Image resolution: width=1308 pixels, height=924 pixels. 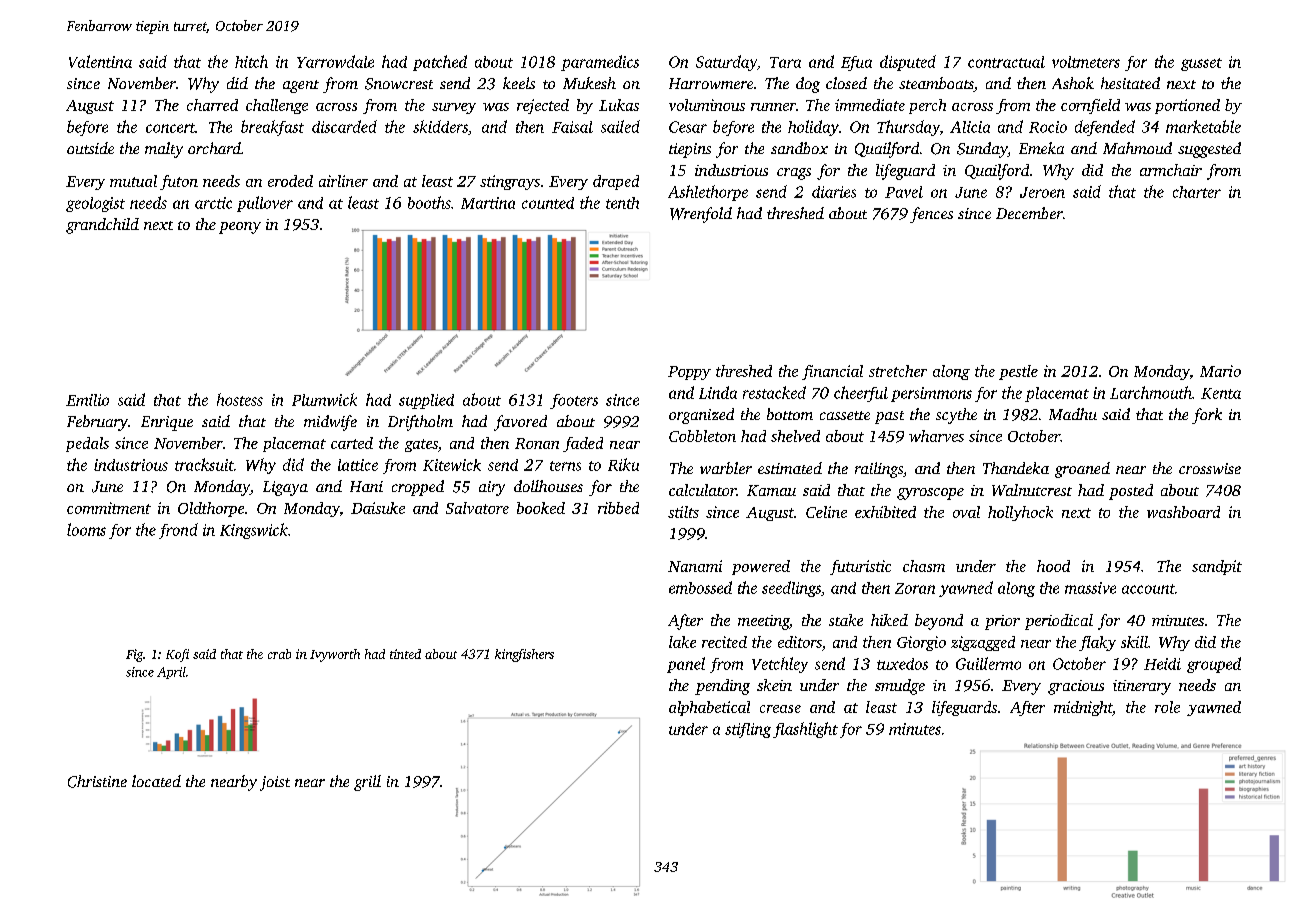 I want to click on skein, so click(x=774, y=685).
